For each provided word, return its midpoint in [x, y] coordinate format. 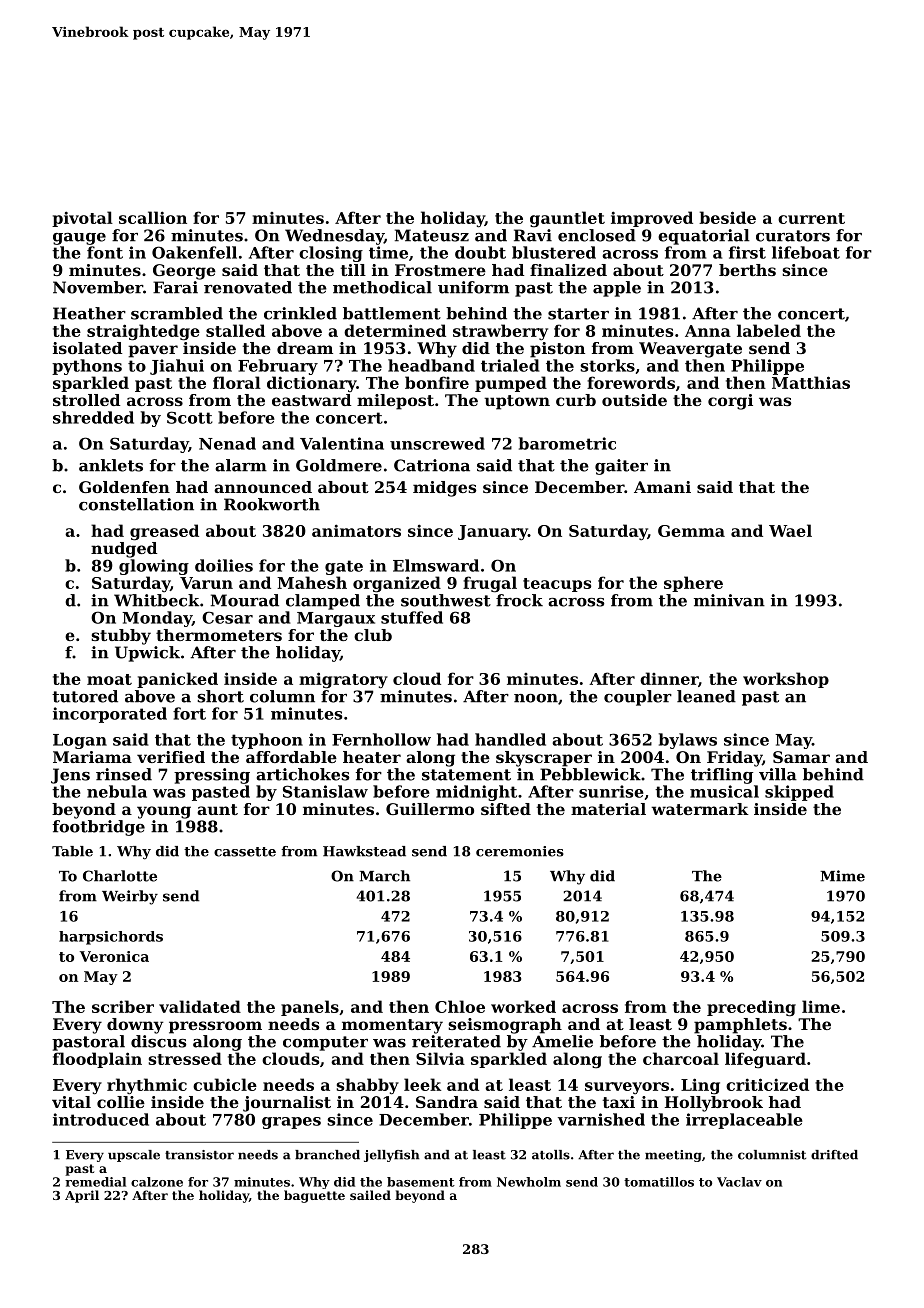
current [811, 218]
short [220, 696]
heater [372, 757]
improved [652, 219]
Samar [801, 757]
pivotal [82, 219]
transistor [199, 1155]
